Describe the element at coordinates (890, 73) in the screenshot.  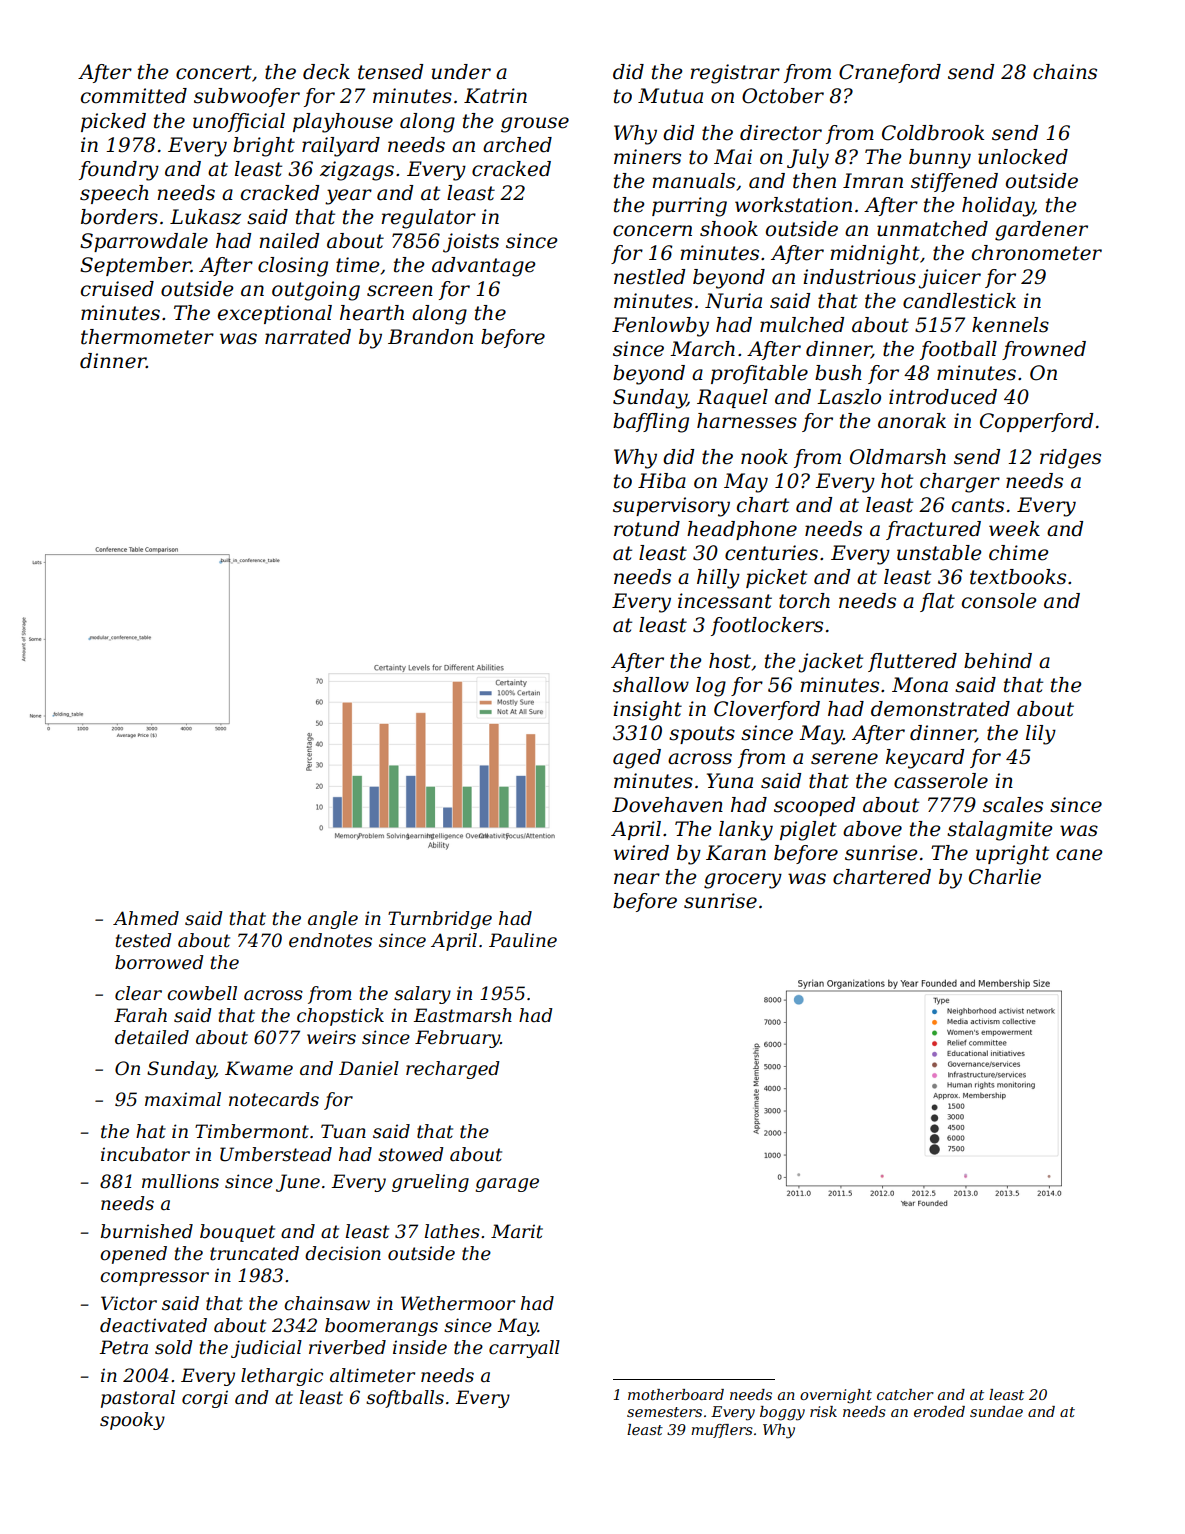
I see `Craneford` at that location.
